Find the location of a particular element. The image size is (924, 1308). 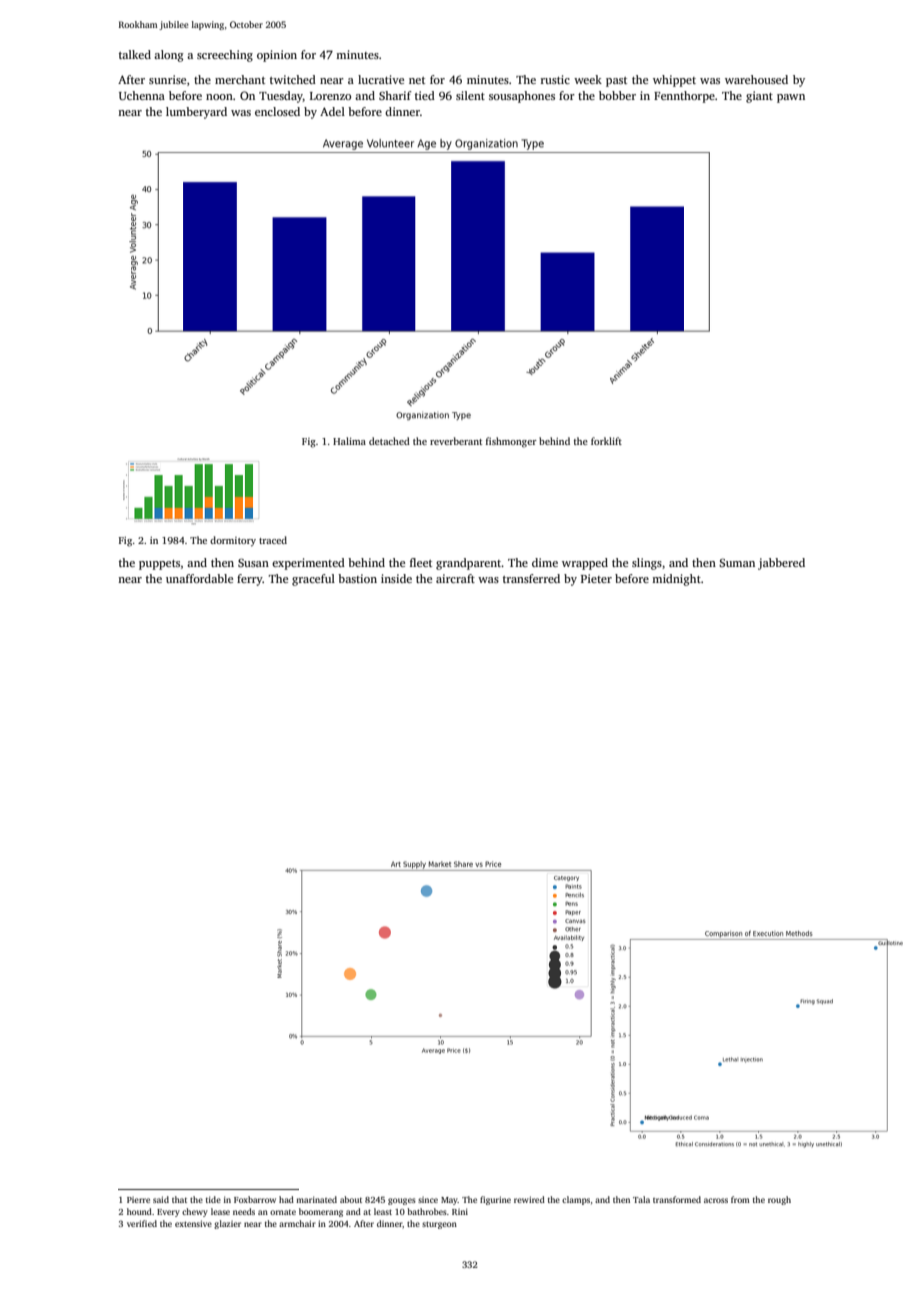

transferred is located at coordinates (531, 578).
